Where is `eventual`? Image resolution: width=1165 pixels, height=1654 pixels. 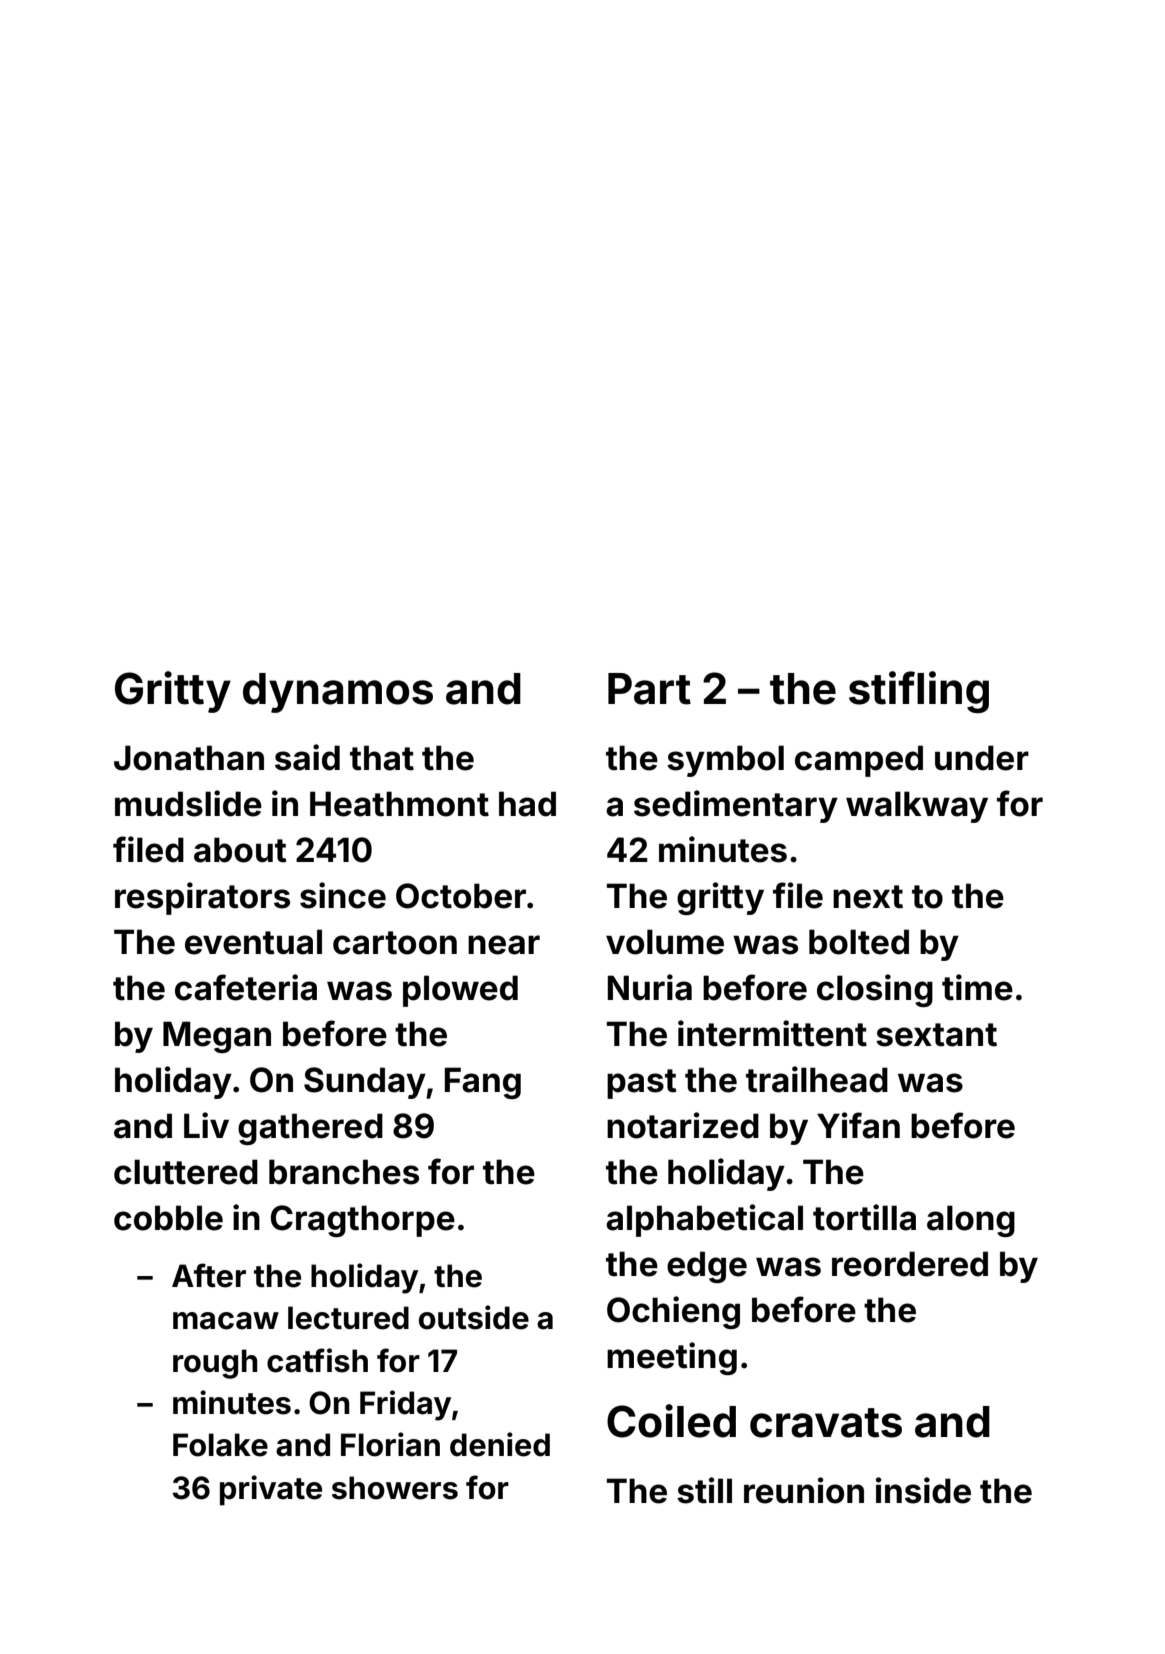
eventual is located at coordinates (253, 942).
